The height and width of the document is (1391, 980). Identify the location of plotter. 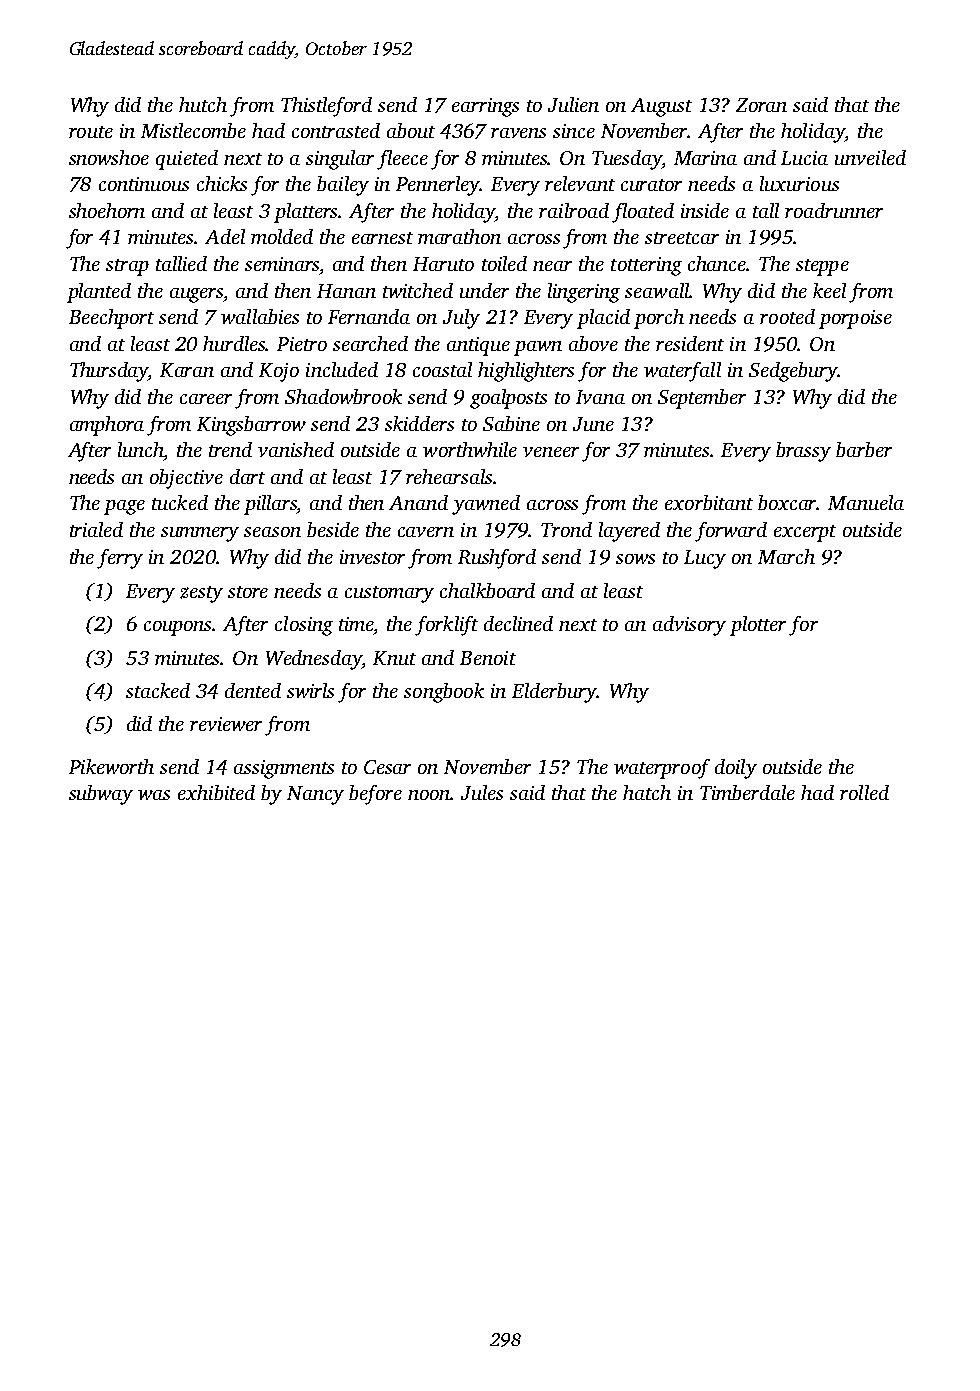
(758, 626).
